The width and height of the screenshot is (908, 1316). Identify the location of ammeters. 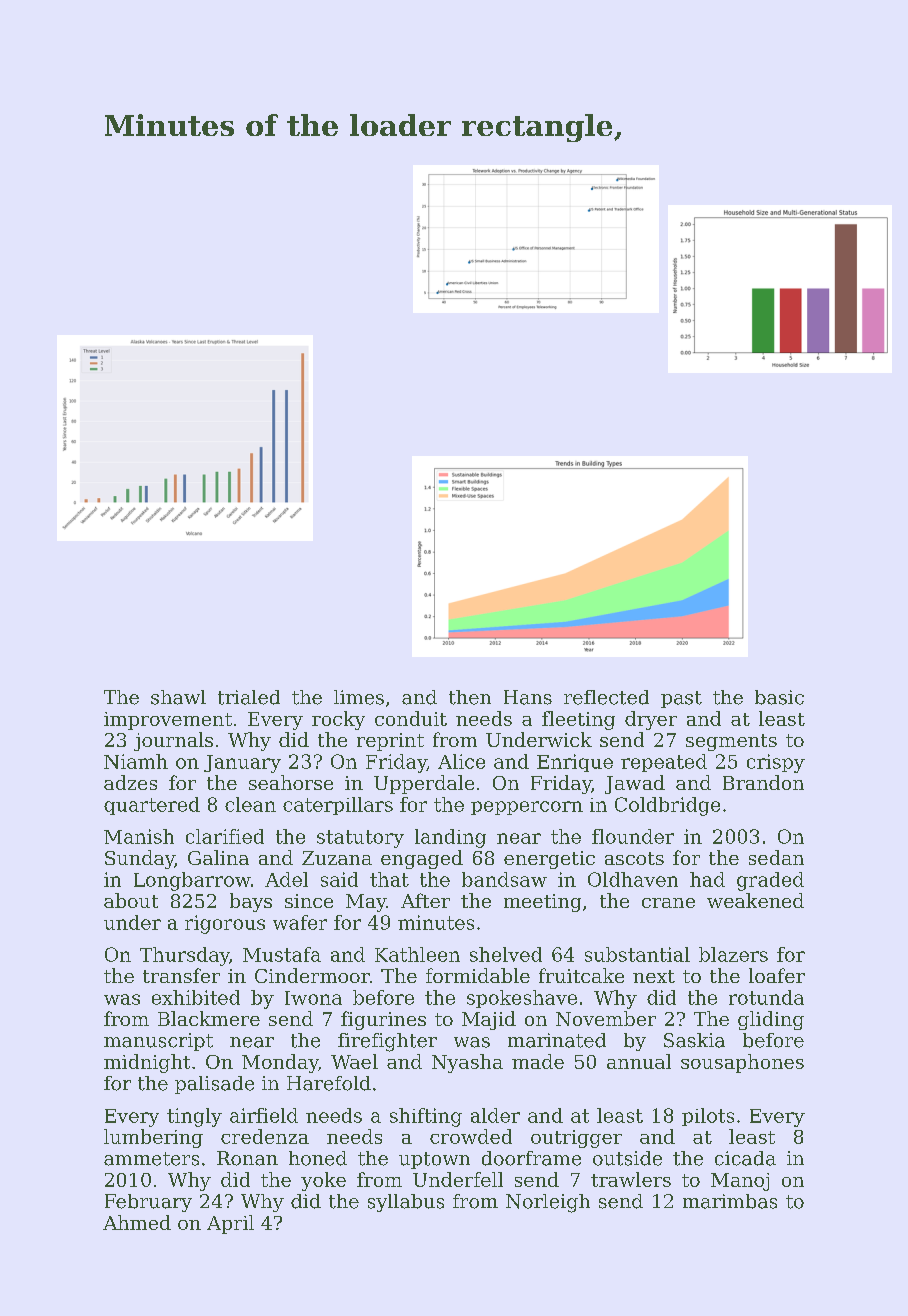
(151, 1159).
